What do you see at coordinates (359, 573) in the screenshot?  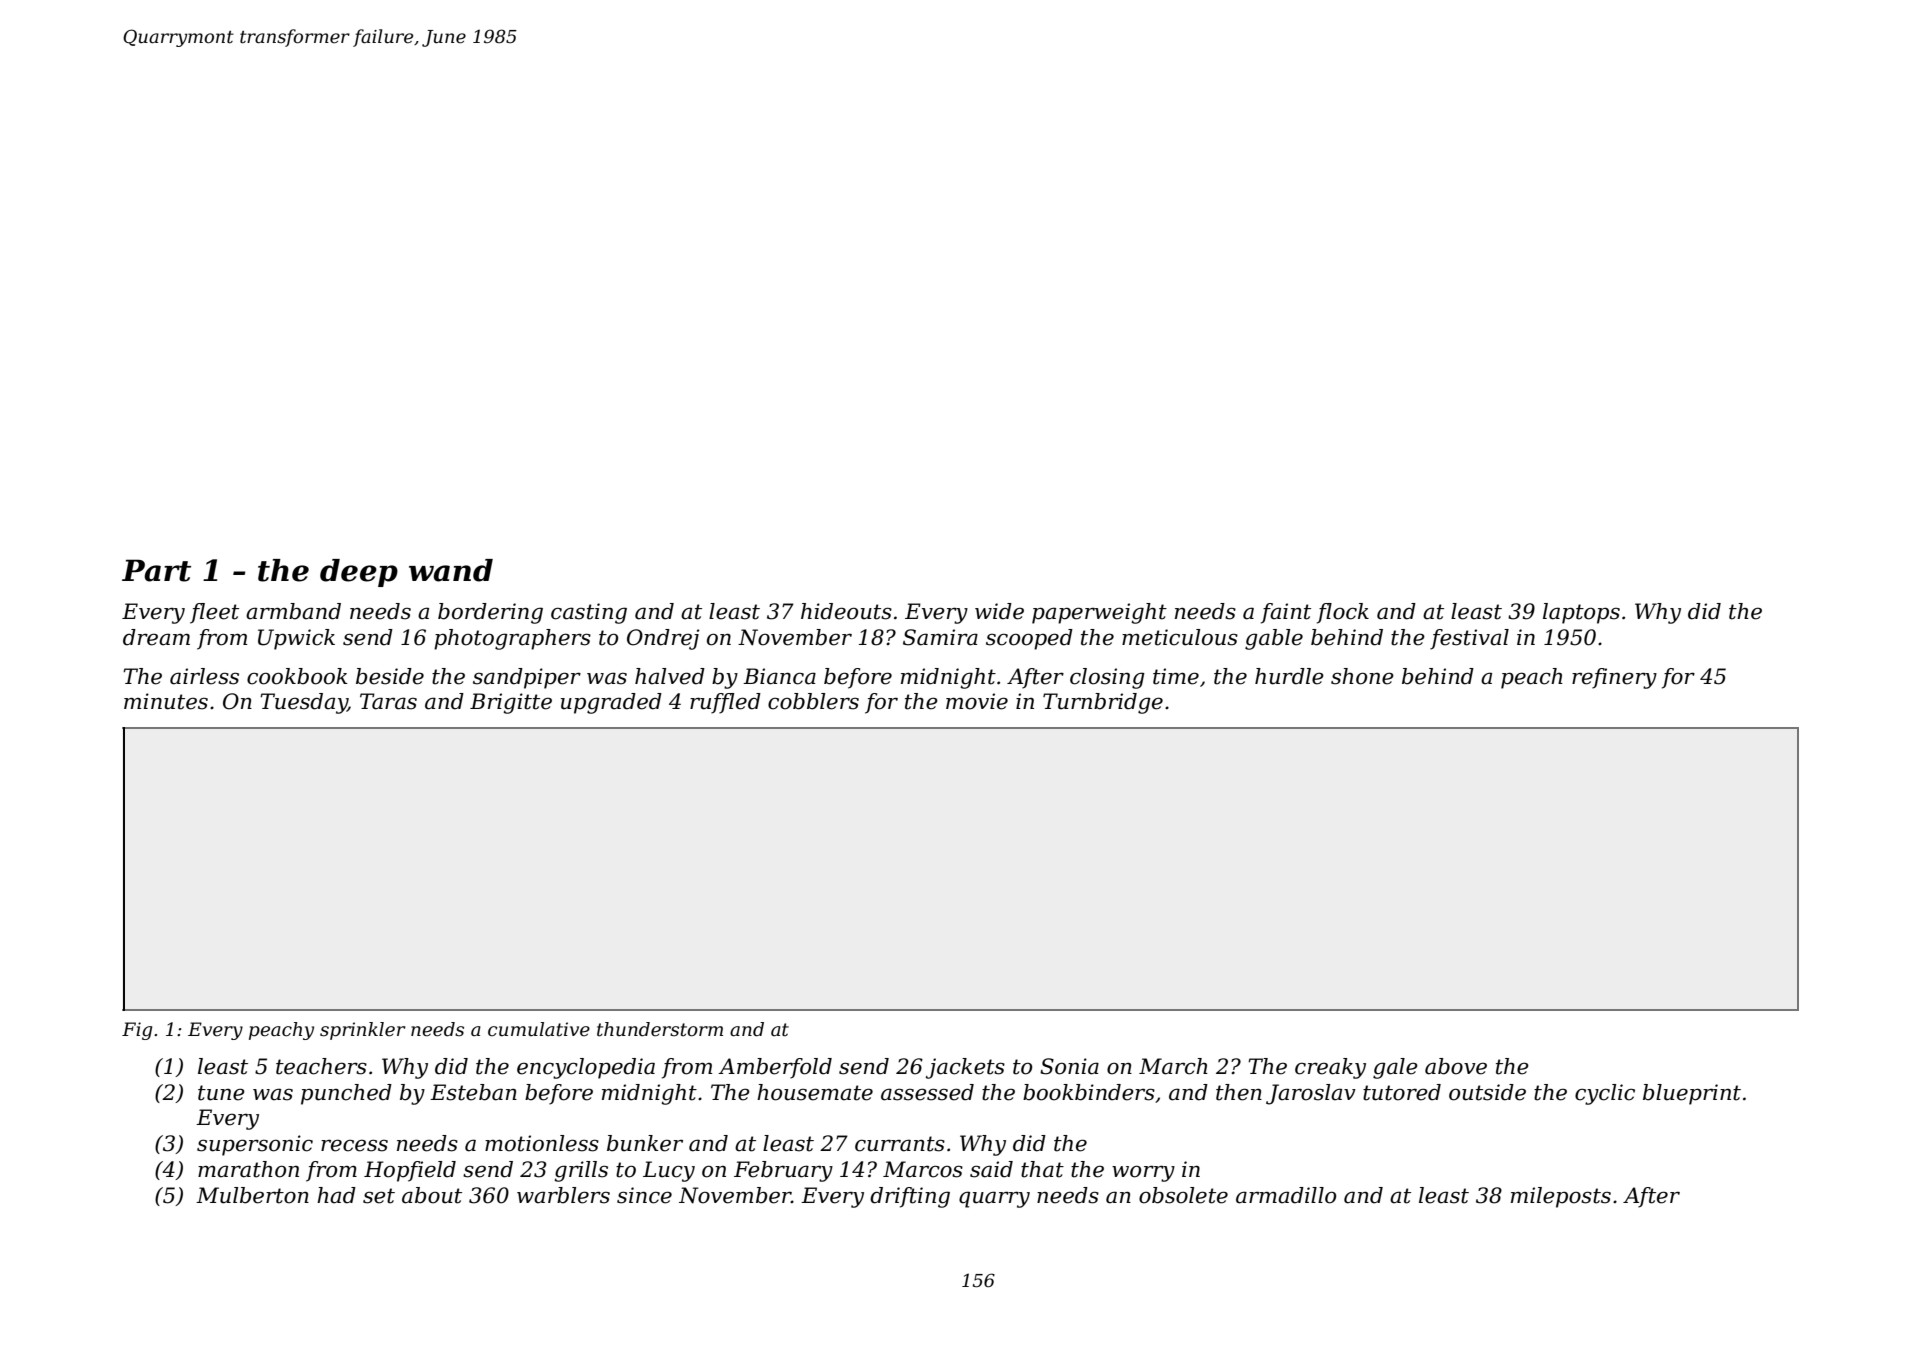 I see `deep` at bounding box center [359, 573].
